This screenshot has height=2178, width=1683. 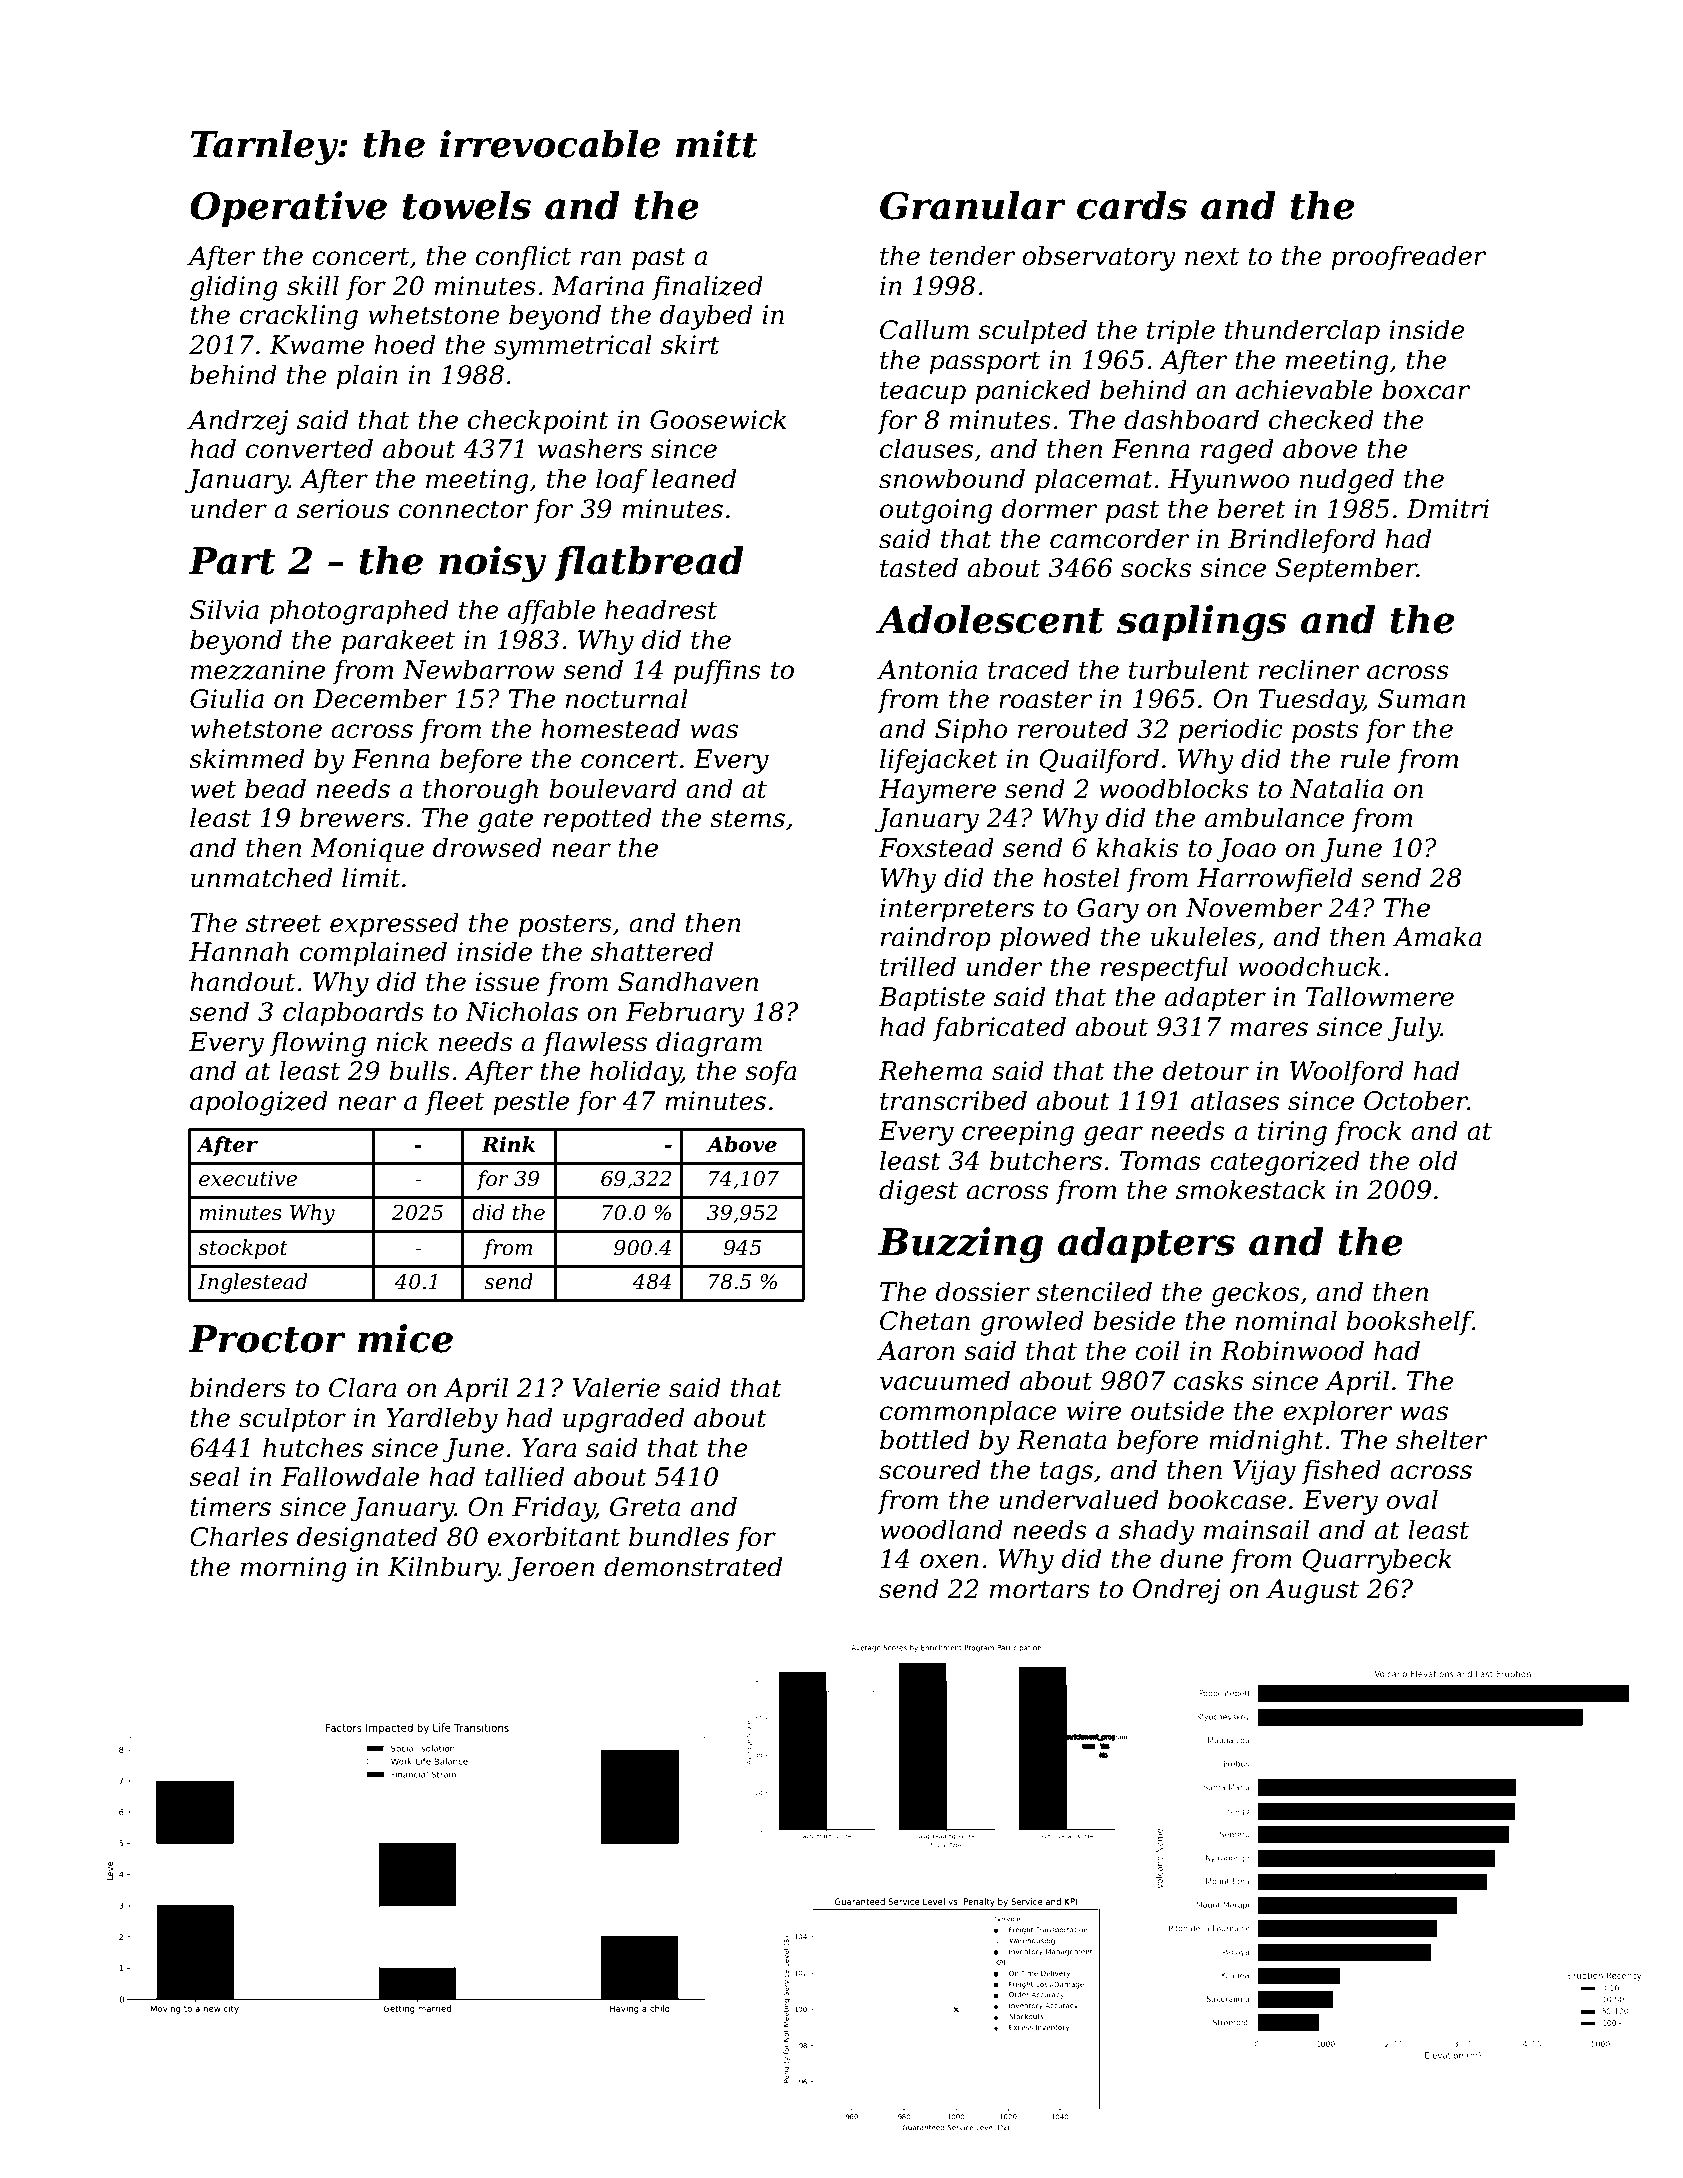 What do you see at coordinates (1304, 389) in the screenshot?
I see `achievable` at bounding box center [1304, 389].
